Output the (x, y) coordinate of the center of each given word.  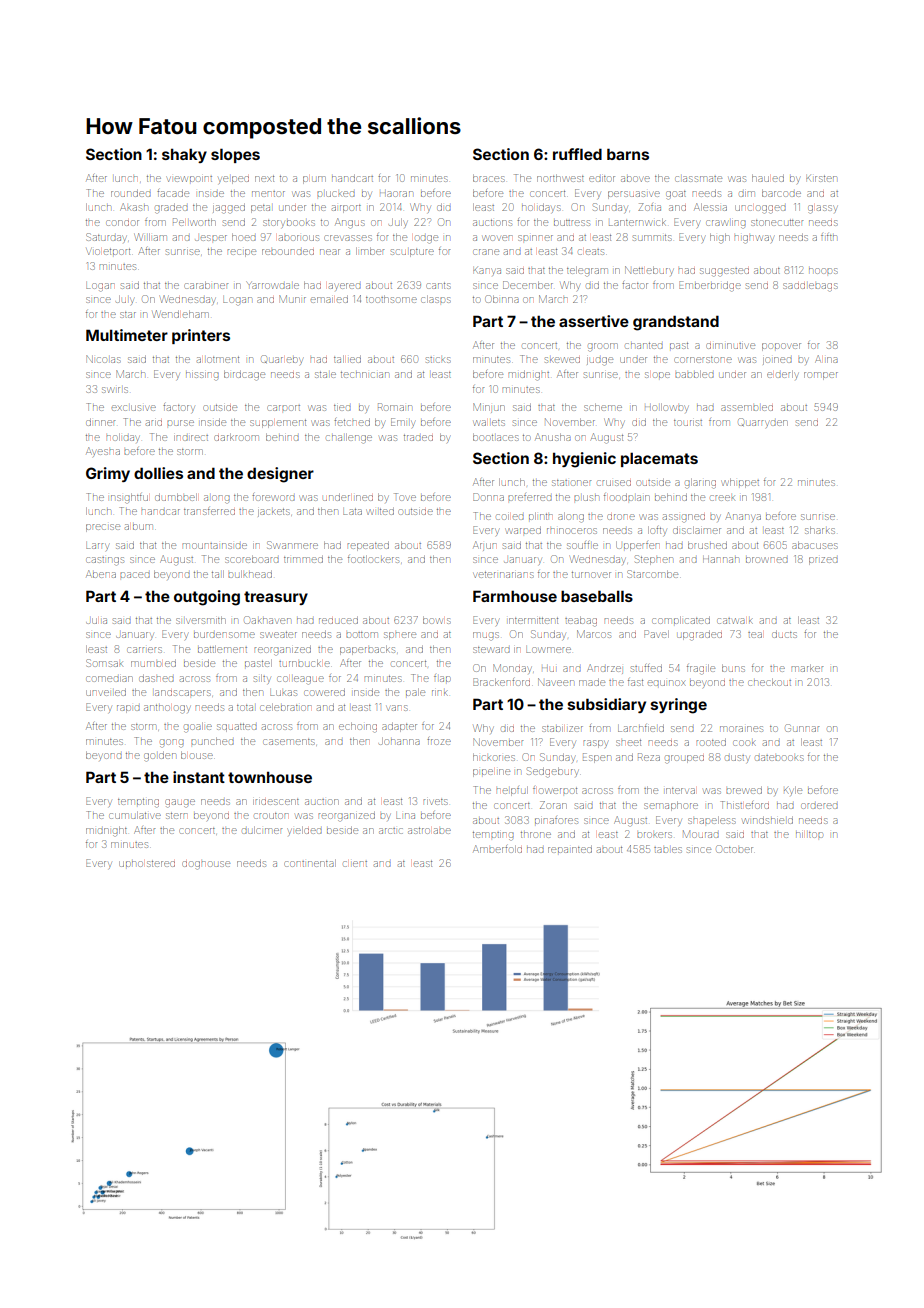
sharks (820, 530)
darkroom (236, 437)
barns (628, 154)
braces (489, 178)
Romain (395, 407)
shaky (184, 155)
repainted (570, 849)
